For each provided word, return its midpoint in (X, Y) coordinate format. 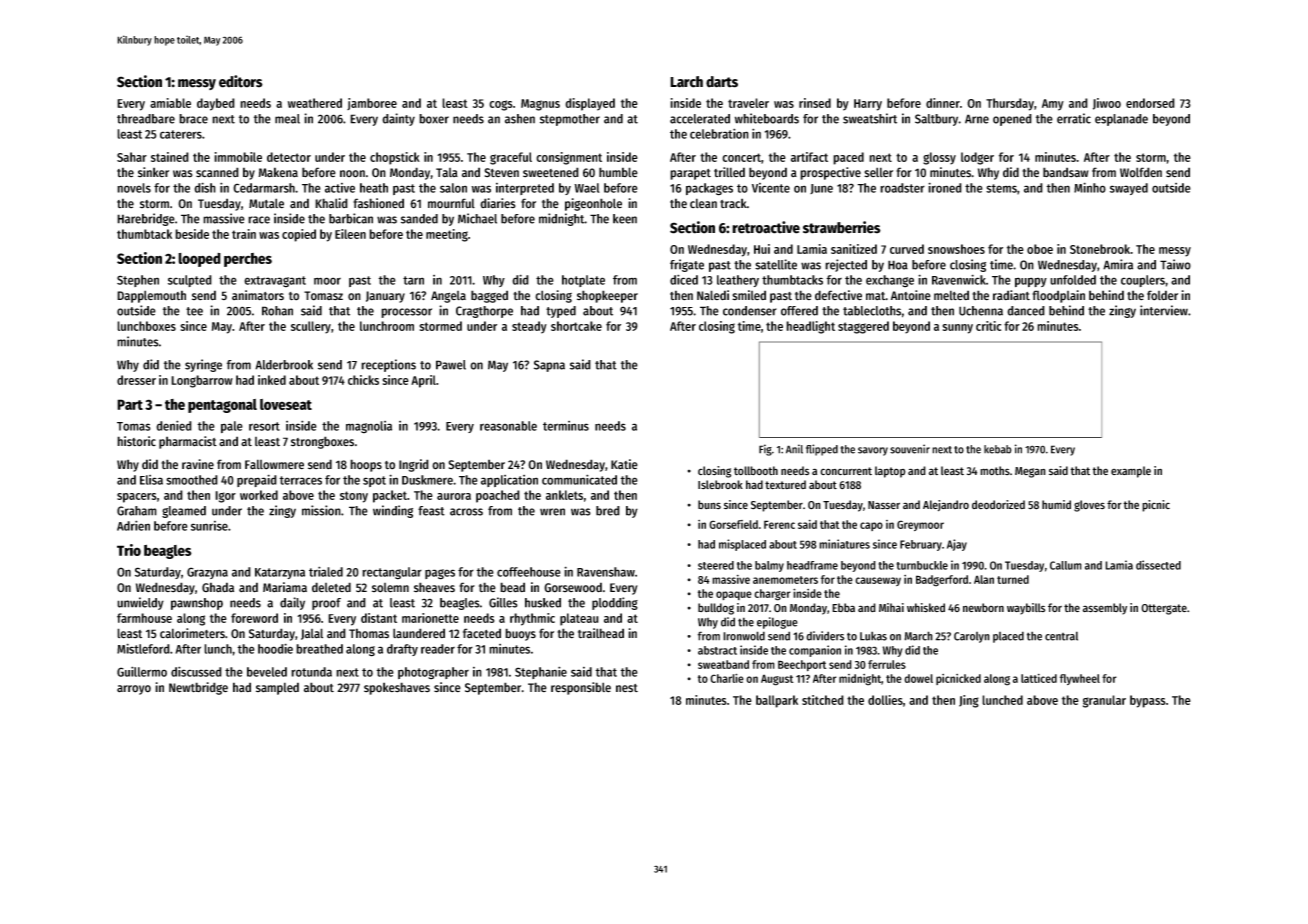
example (1131, 472)
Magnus (540, 105)
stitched (823, 700)
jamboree (372, 104)
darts (722, 82)
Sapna (549, 366)
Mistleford (143, 648)
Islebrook (720, 485)
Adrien (133, 525)
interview (1164, 310)
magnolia (369, 427)
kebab (998, 449)
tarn (413, 280)
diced (684, 279)
